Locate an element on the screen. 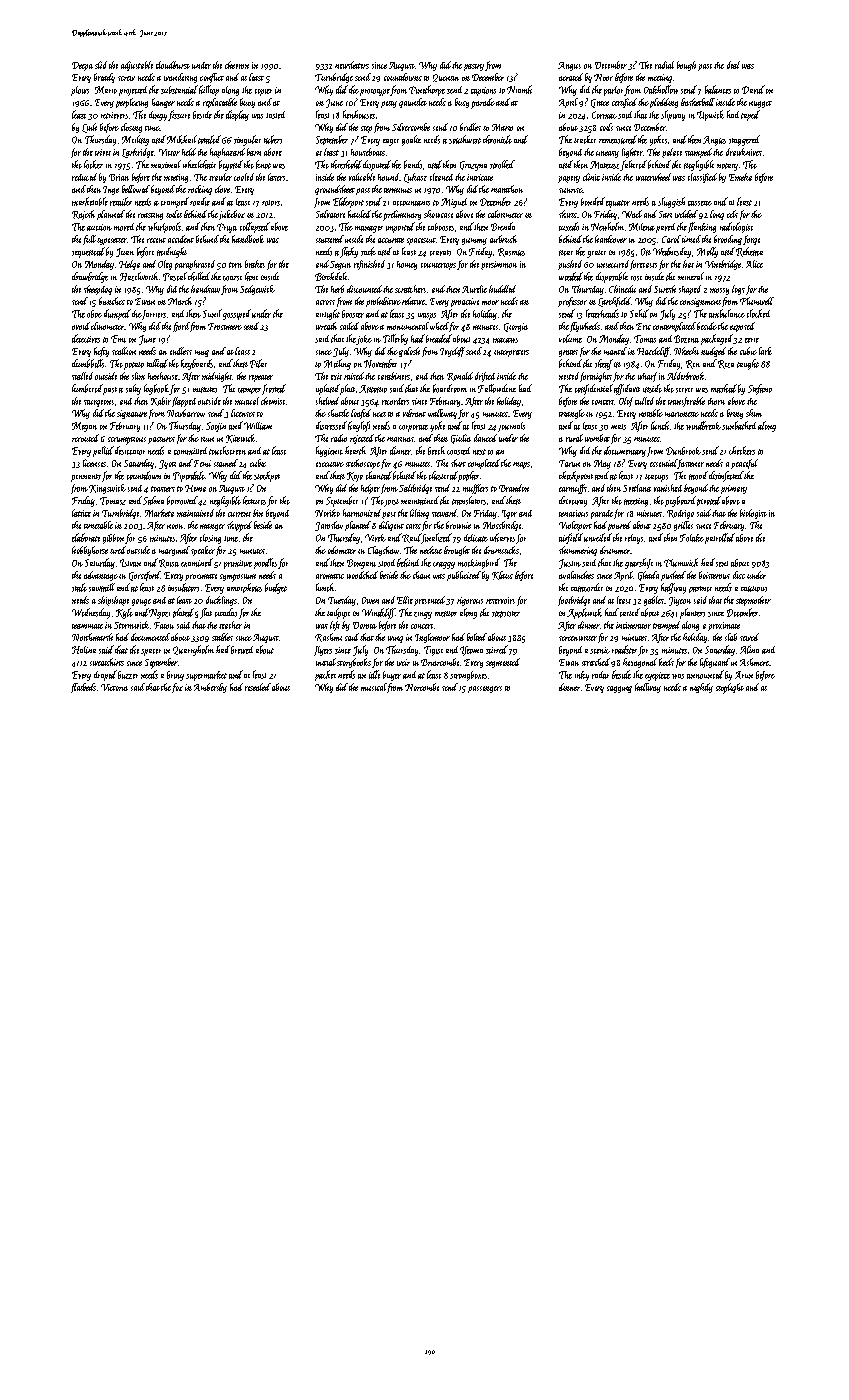 The image size is (849, 1400). harmonized is located at coordinates (362, 513).
